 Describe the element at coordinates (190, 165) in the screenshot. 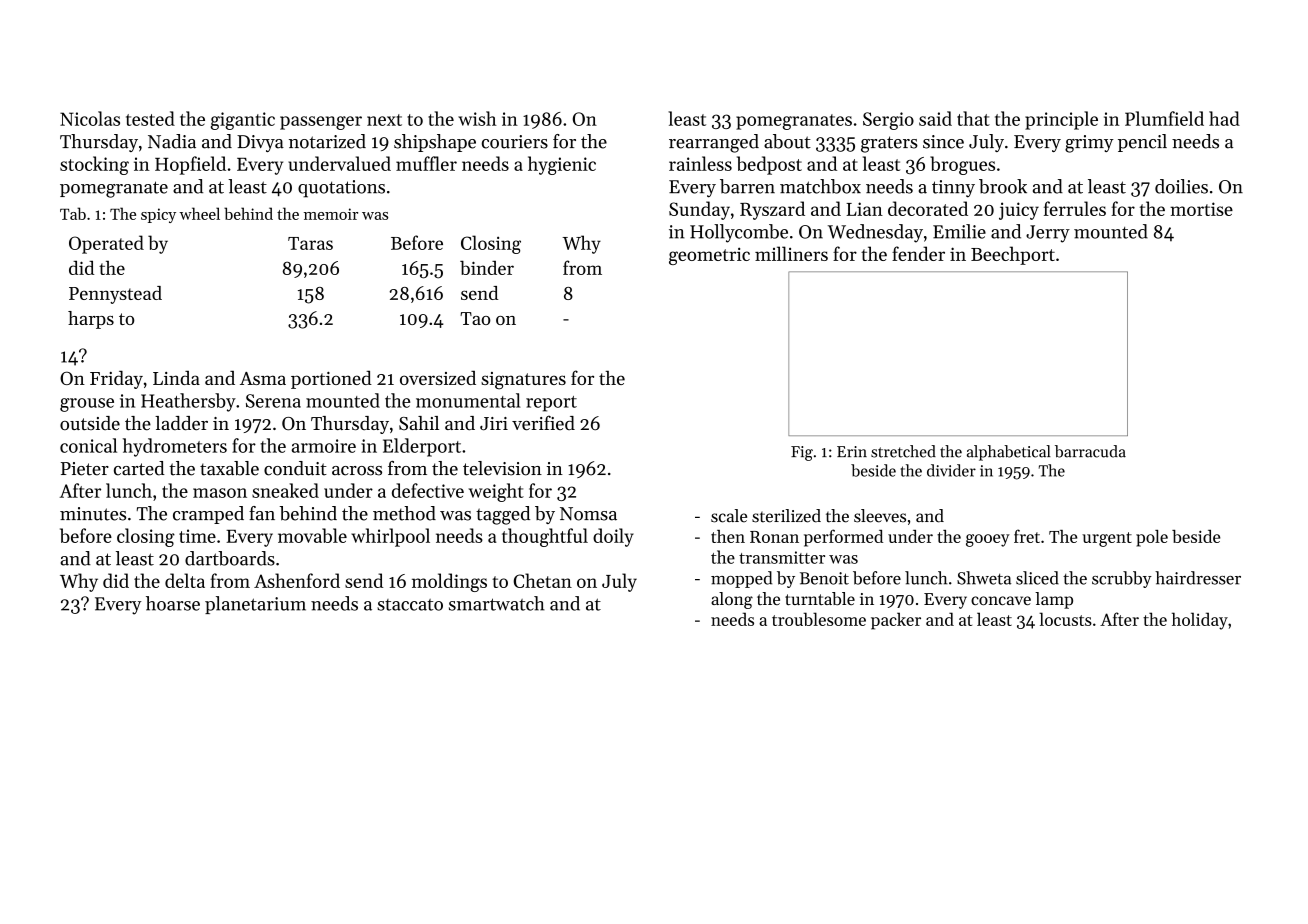

I see `Hopfield` at that location.
